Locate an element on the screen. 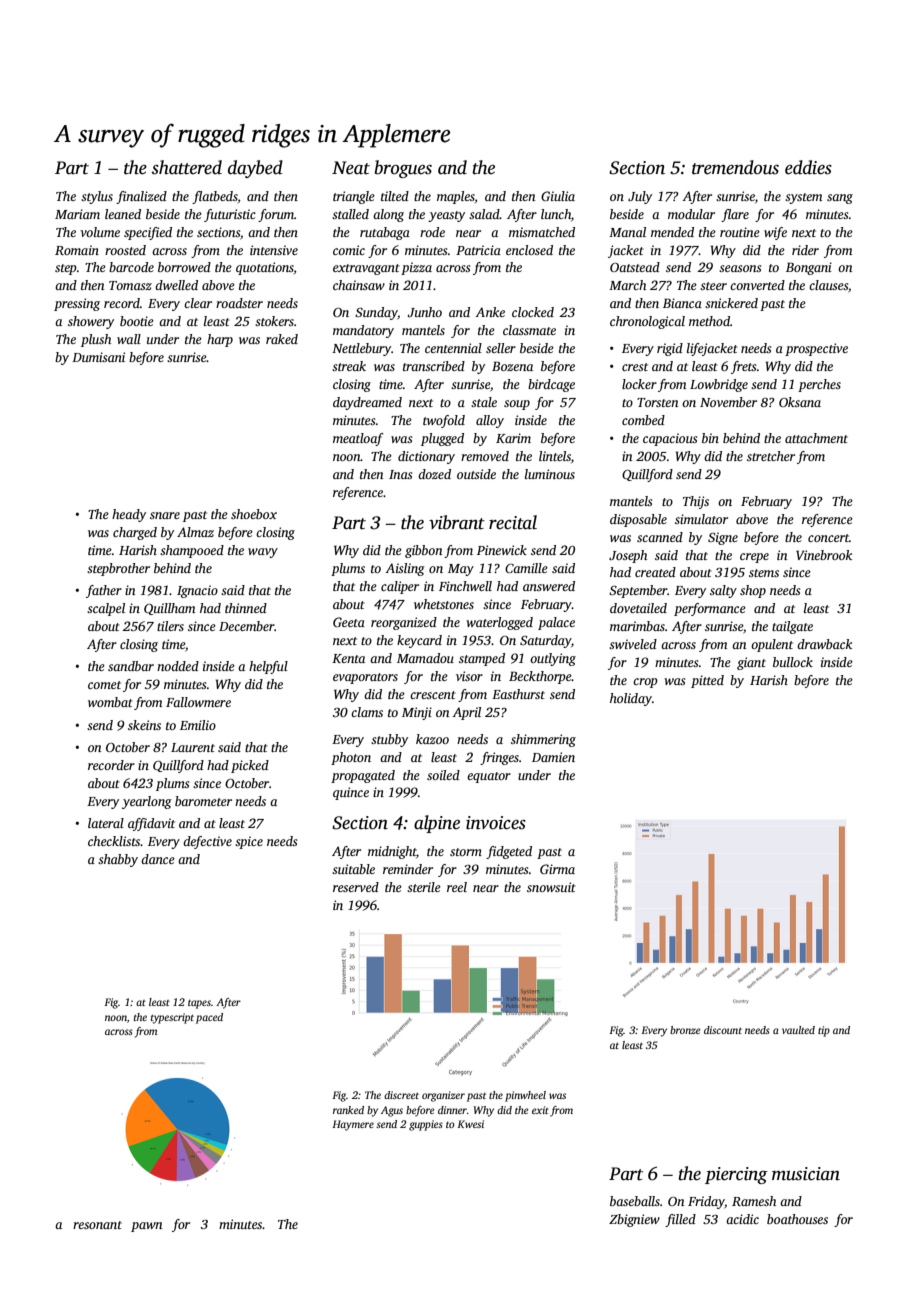 This screenshot has width=908, height=1316. Manal is located at coordinates (627, 232).
